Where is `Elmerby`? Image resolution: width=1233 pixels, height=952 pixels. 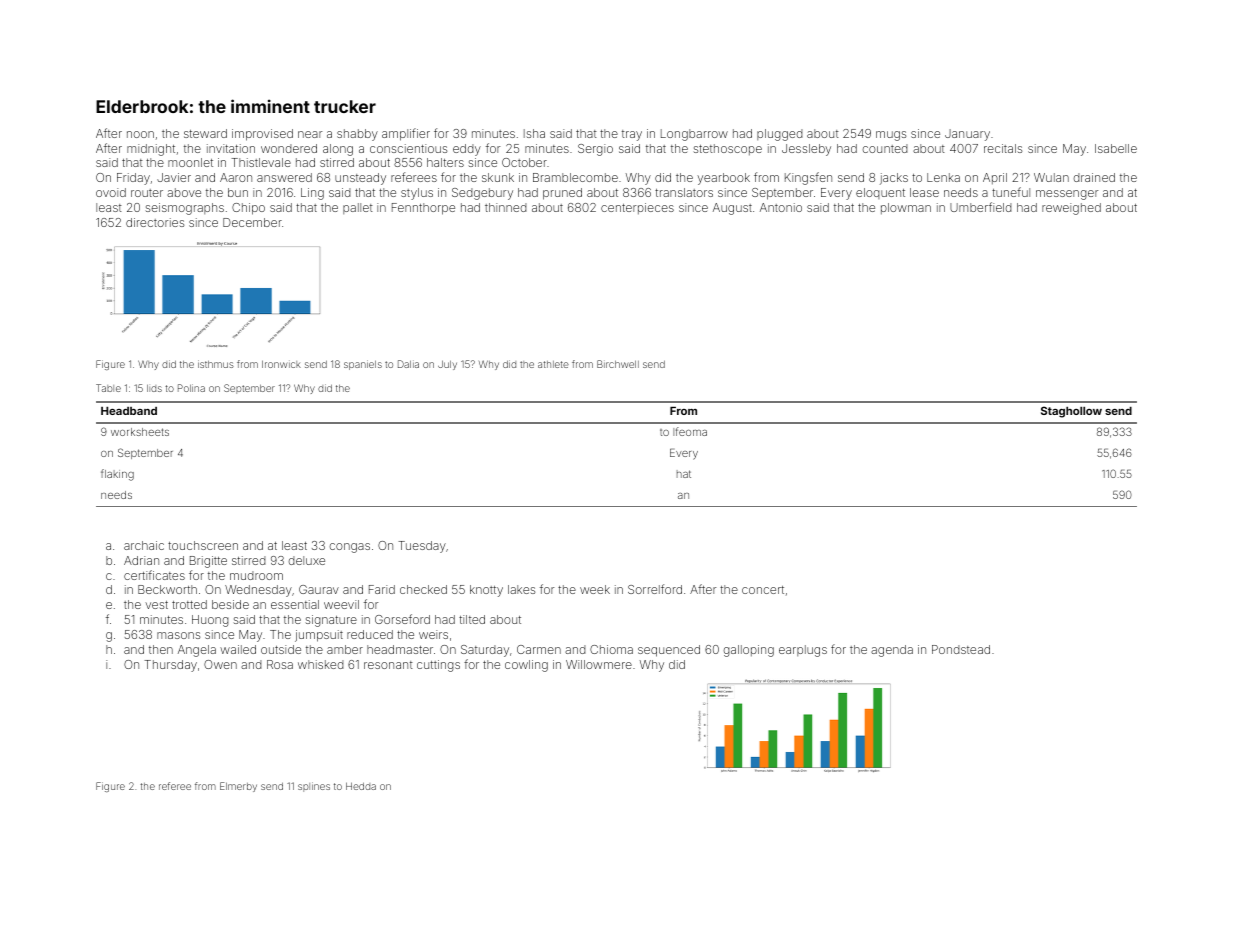 Elmerby is located at coordinates (238, 787).
